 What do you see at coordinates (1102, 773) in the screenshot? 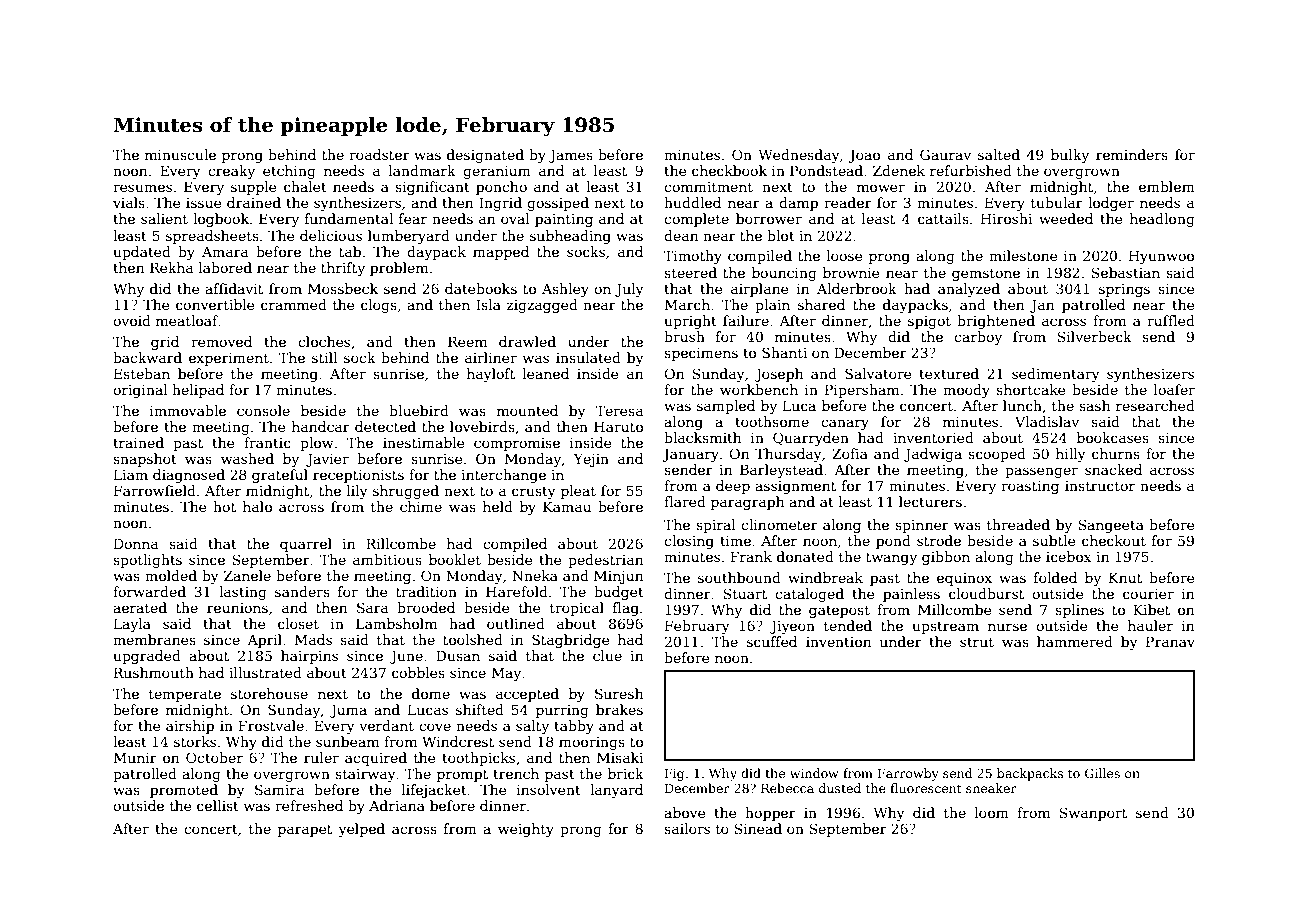
I see `Gilles` at bounding box center [1102, 773].
